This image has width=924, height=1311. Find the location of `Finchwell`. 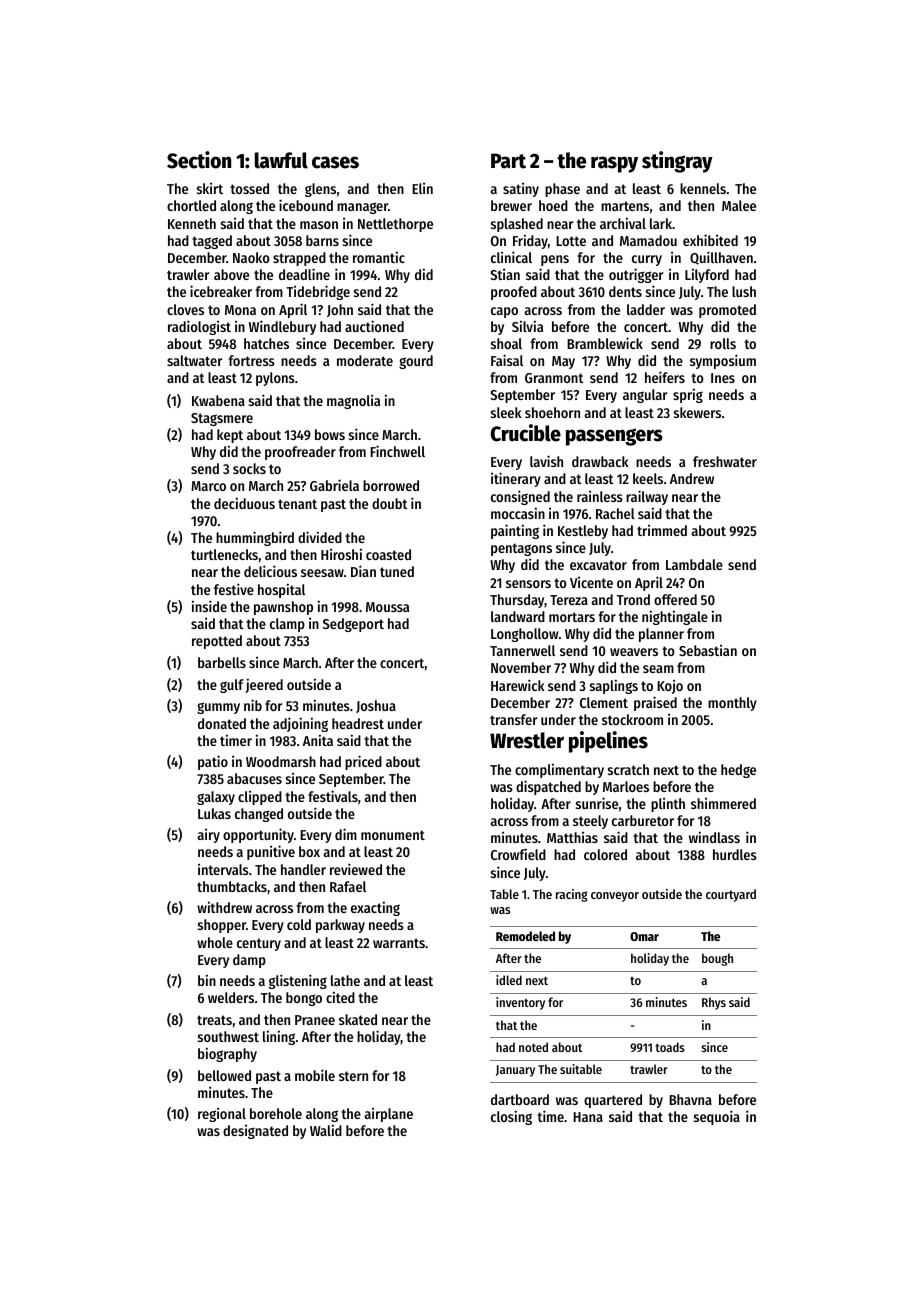

Finchwell is located at coordinates (397, 451).
